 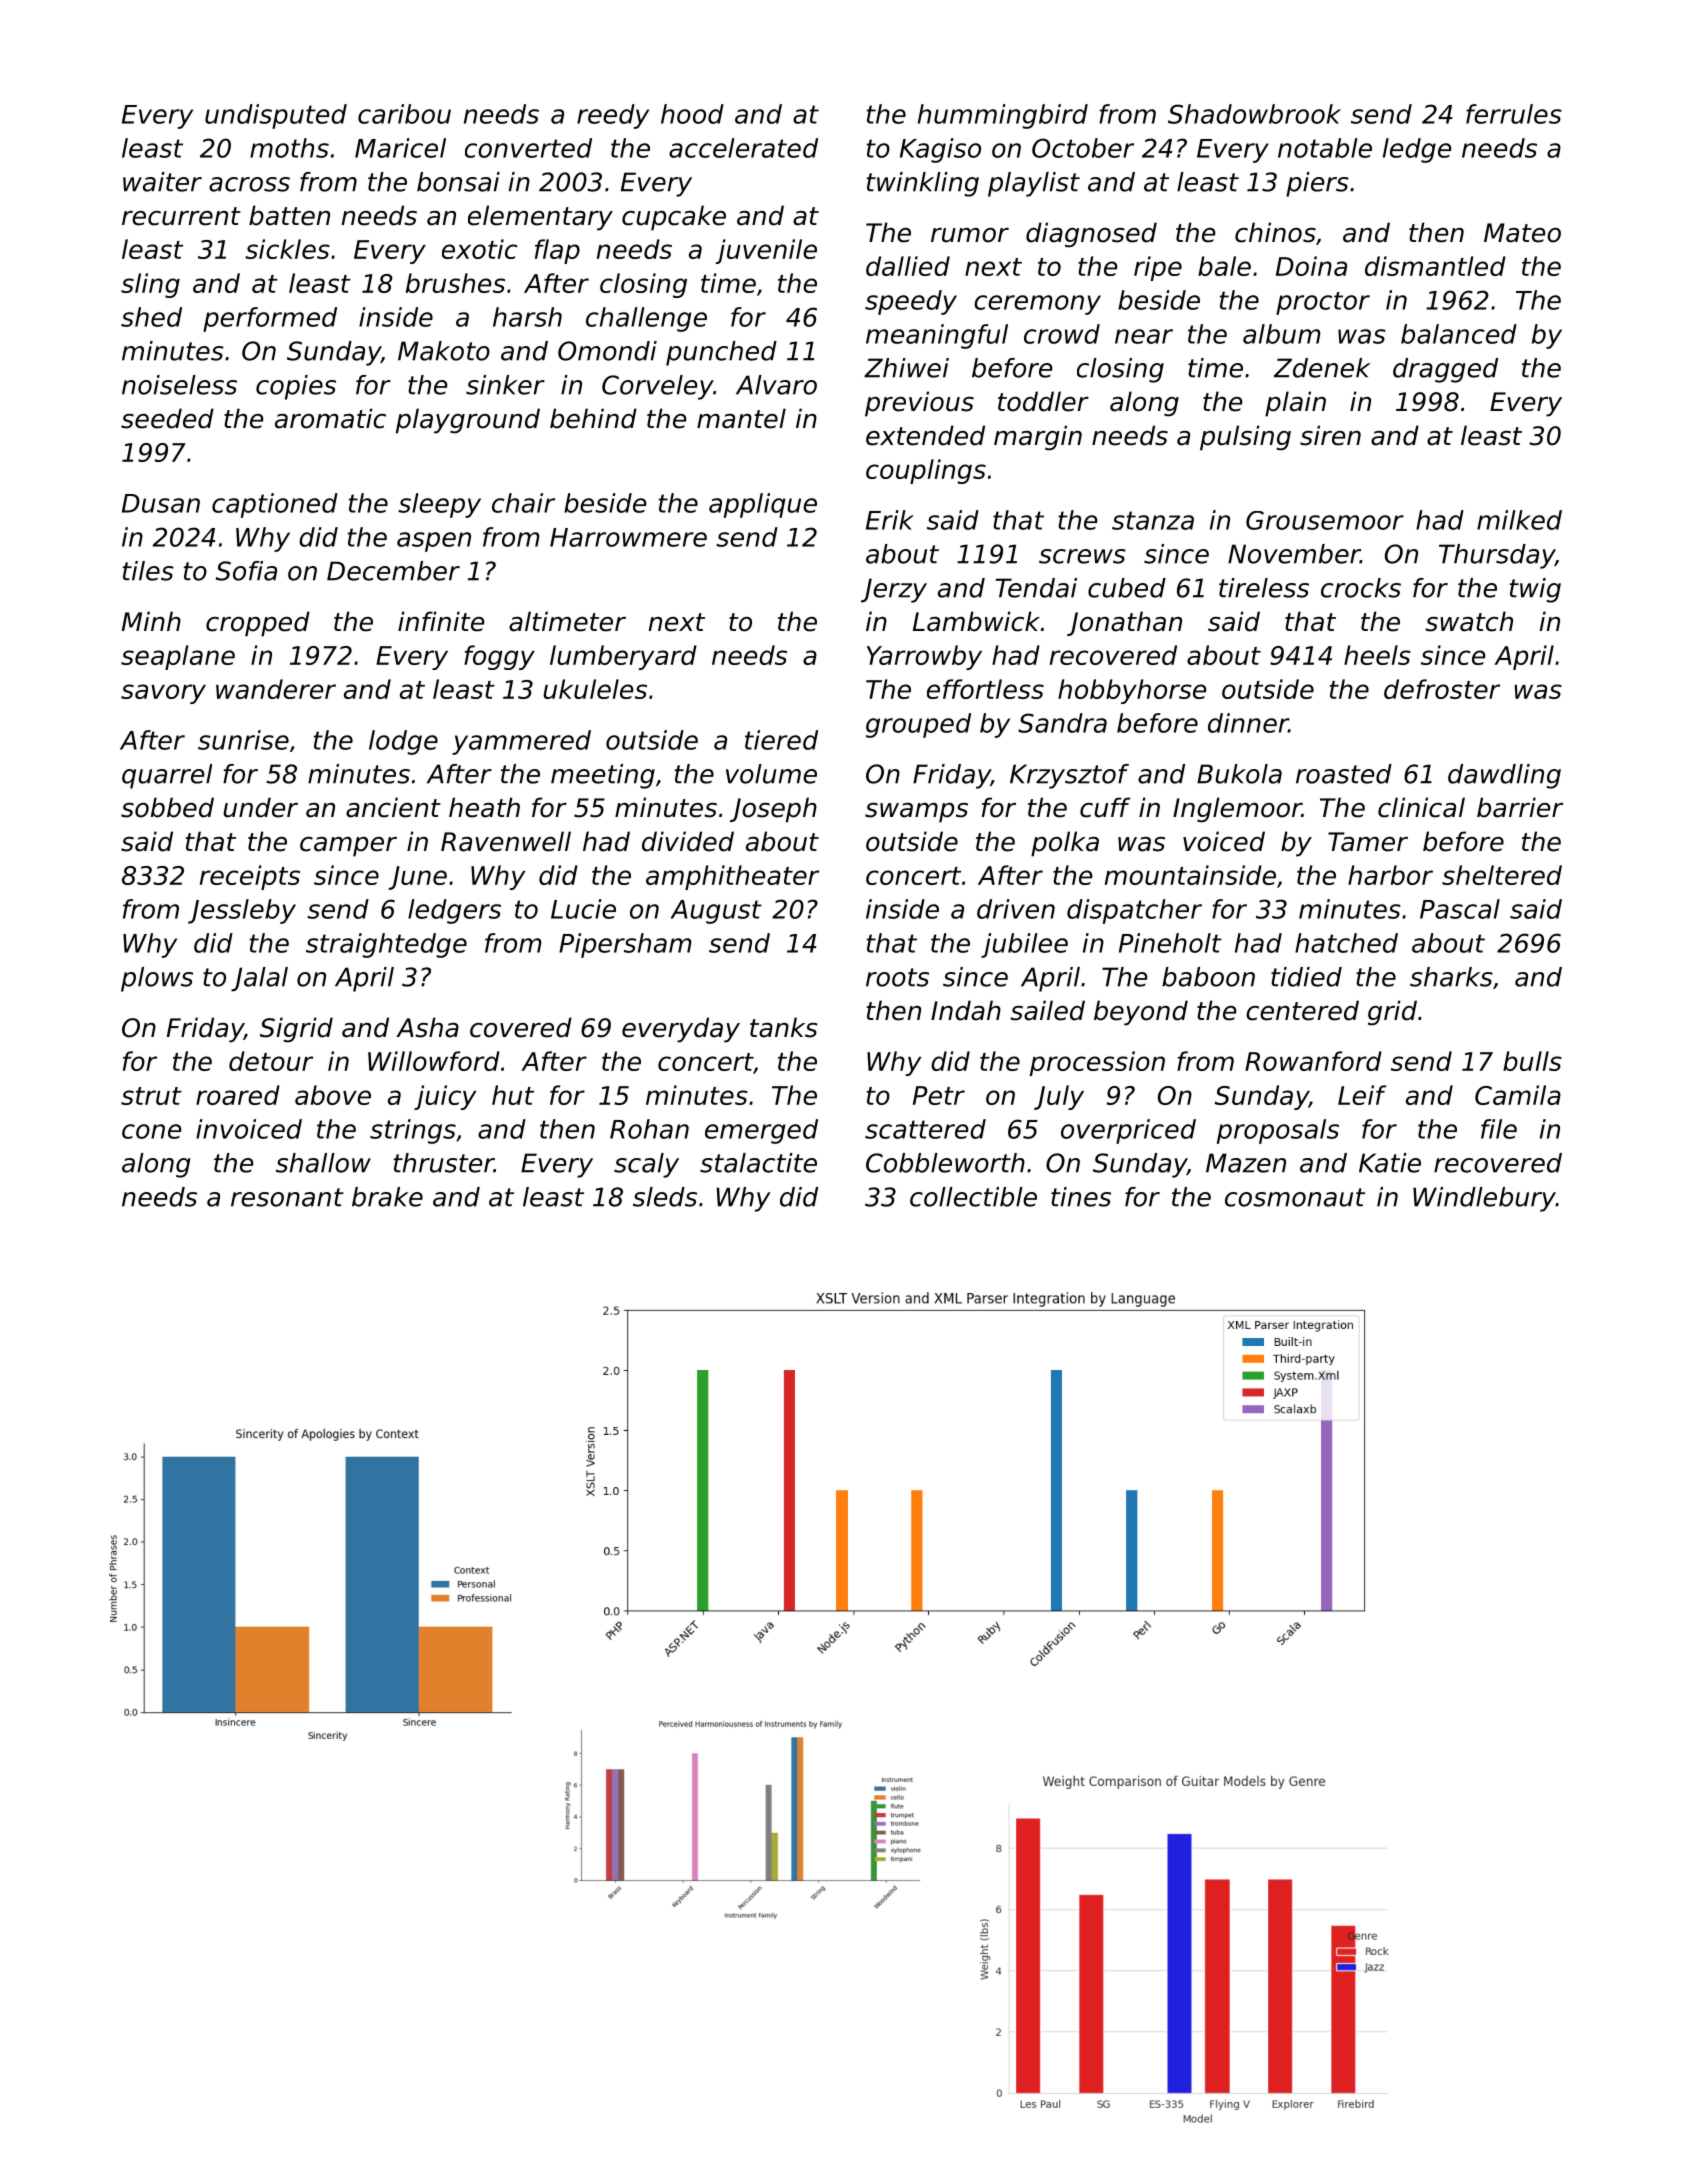 What do you see at coordinates (781, 740) in the image?
I see `tiered` at bounding box center [781, 740].
